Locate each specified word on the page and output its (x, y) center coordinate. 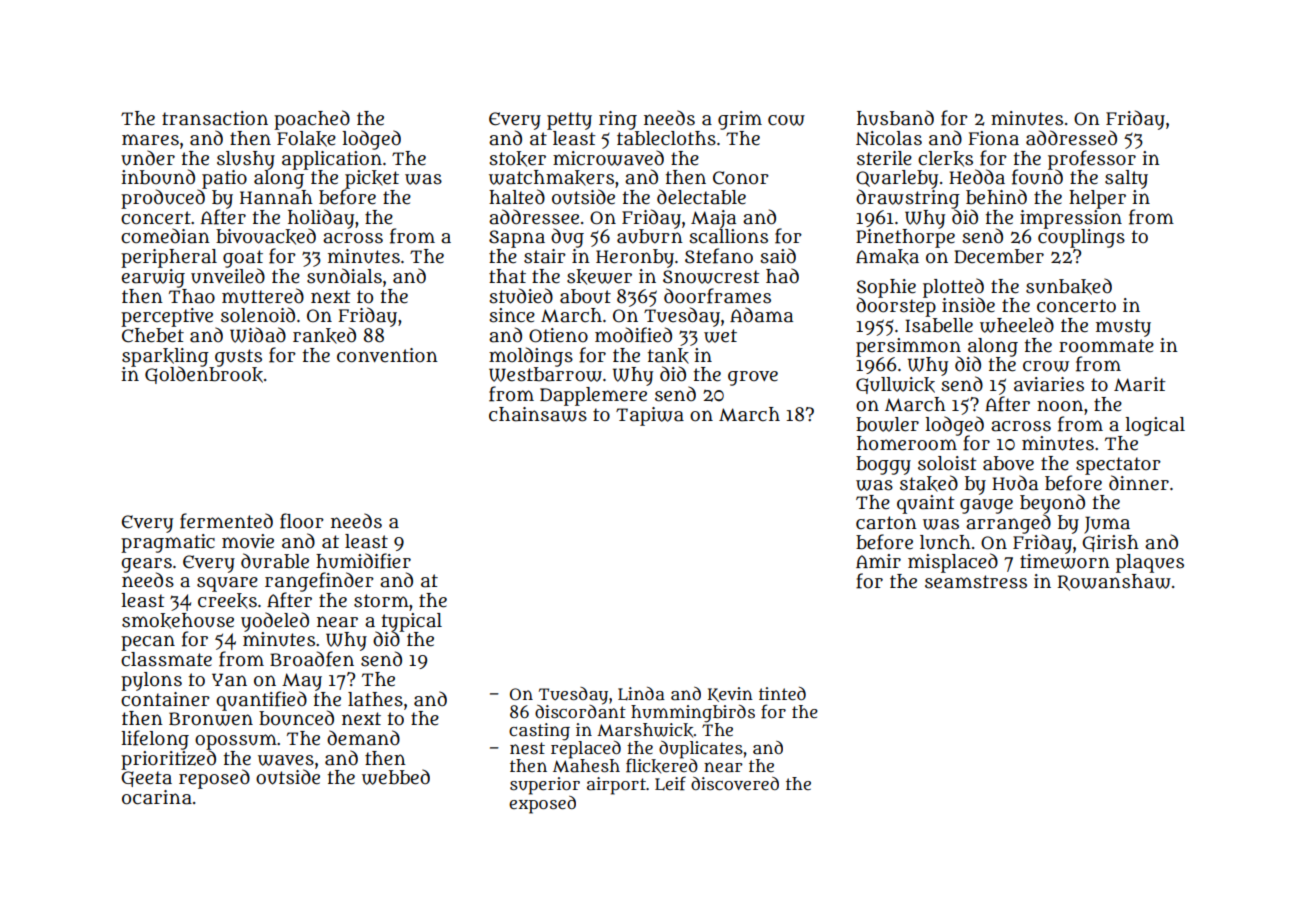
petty (569, 121)
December (999, 256)
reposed (214, 779)
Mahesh (586, 765)
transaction (215, 118)
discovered (735, 783)
